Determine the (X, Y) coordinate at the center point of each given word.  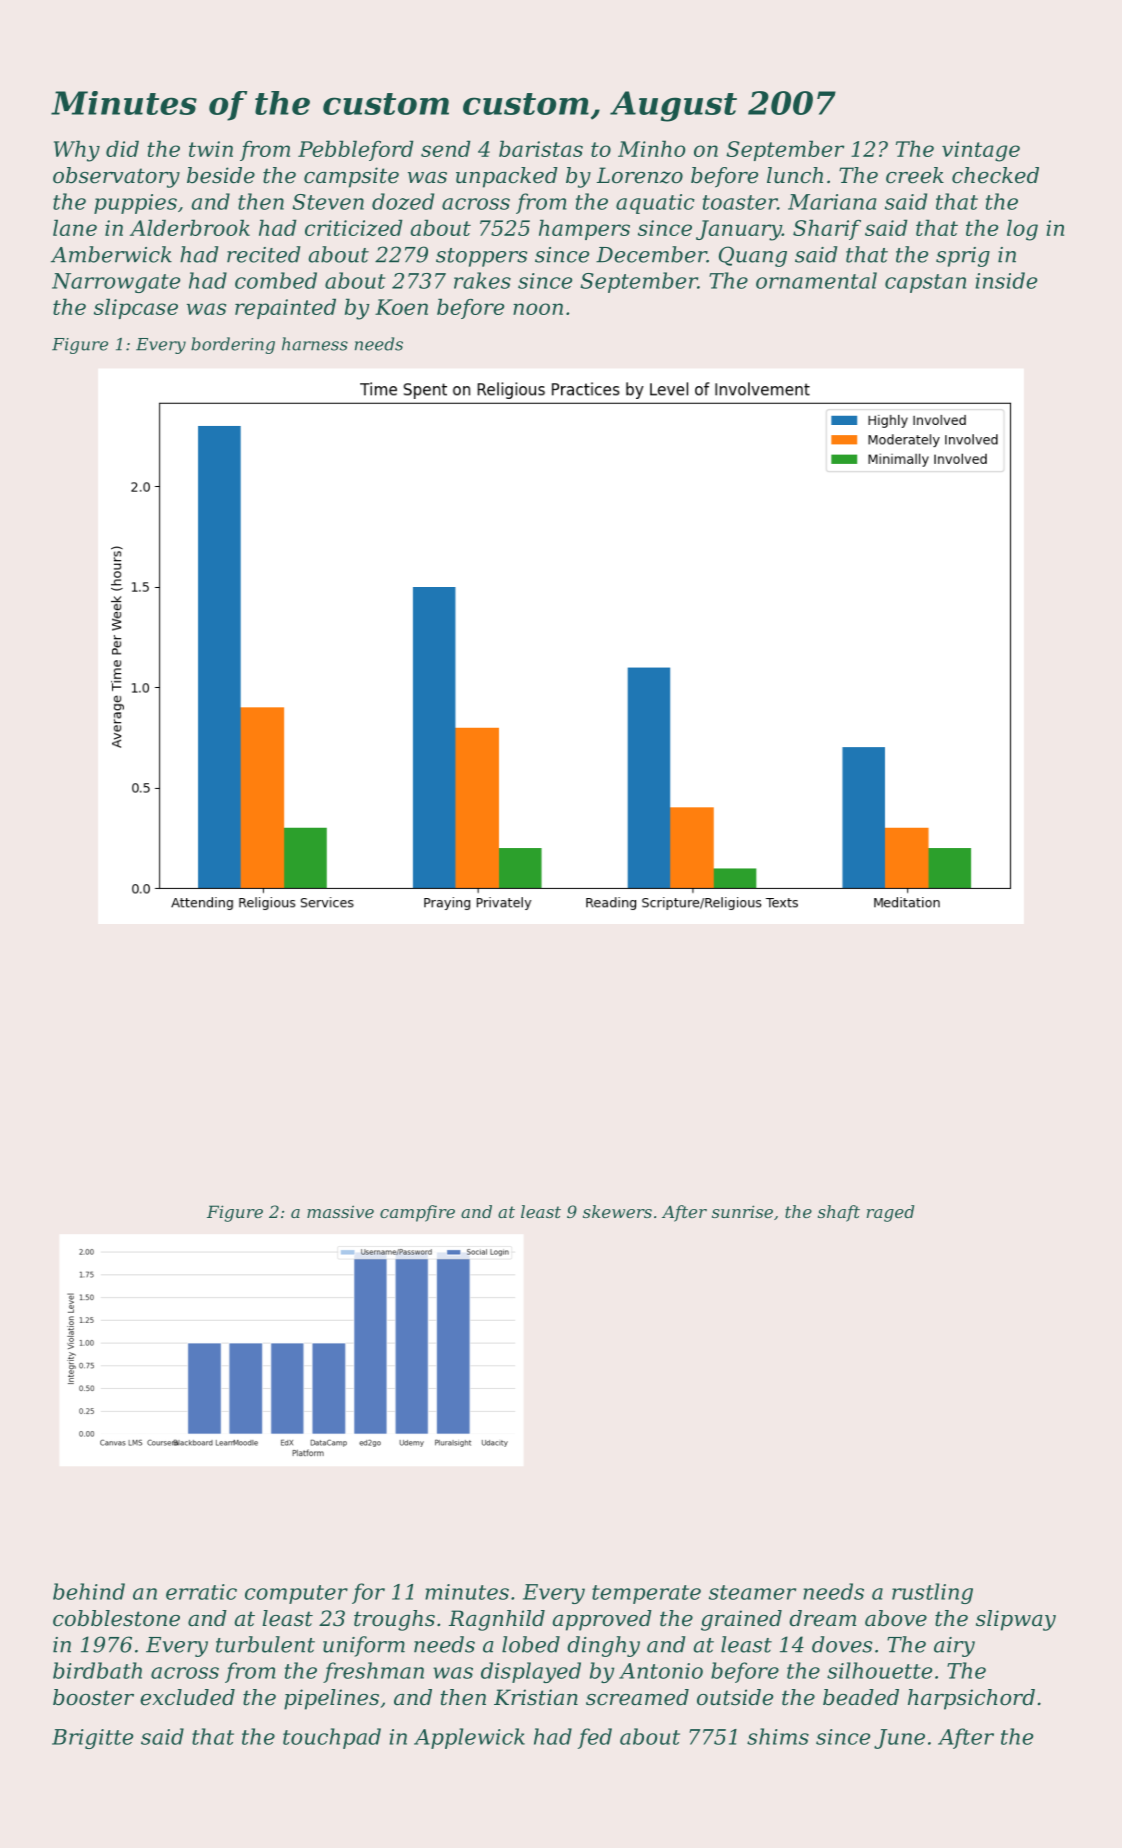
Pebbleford (356, 150)
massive (340, 1211)
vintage (981, 151)
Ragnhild (497, 1620)
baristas (541, 148)
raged (890, 1213)
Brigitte (92, 1739)
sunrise (742, 1211)
